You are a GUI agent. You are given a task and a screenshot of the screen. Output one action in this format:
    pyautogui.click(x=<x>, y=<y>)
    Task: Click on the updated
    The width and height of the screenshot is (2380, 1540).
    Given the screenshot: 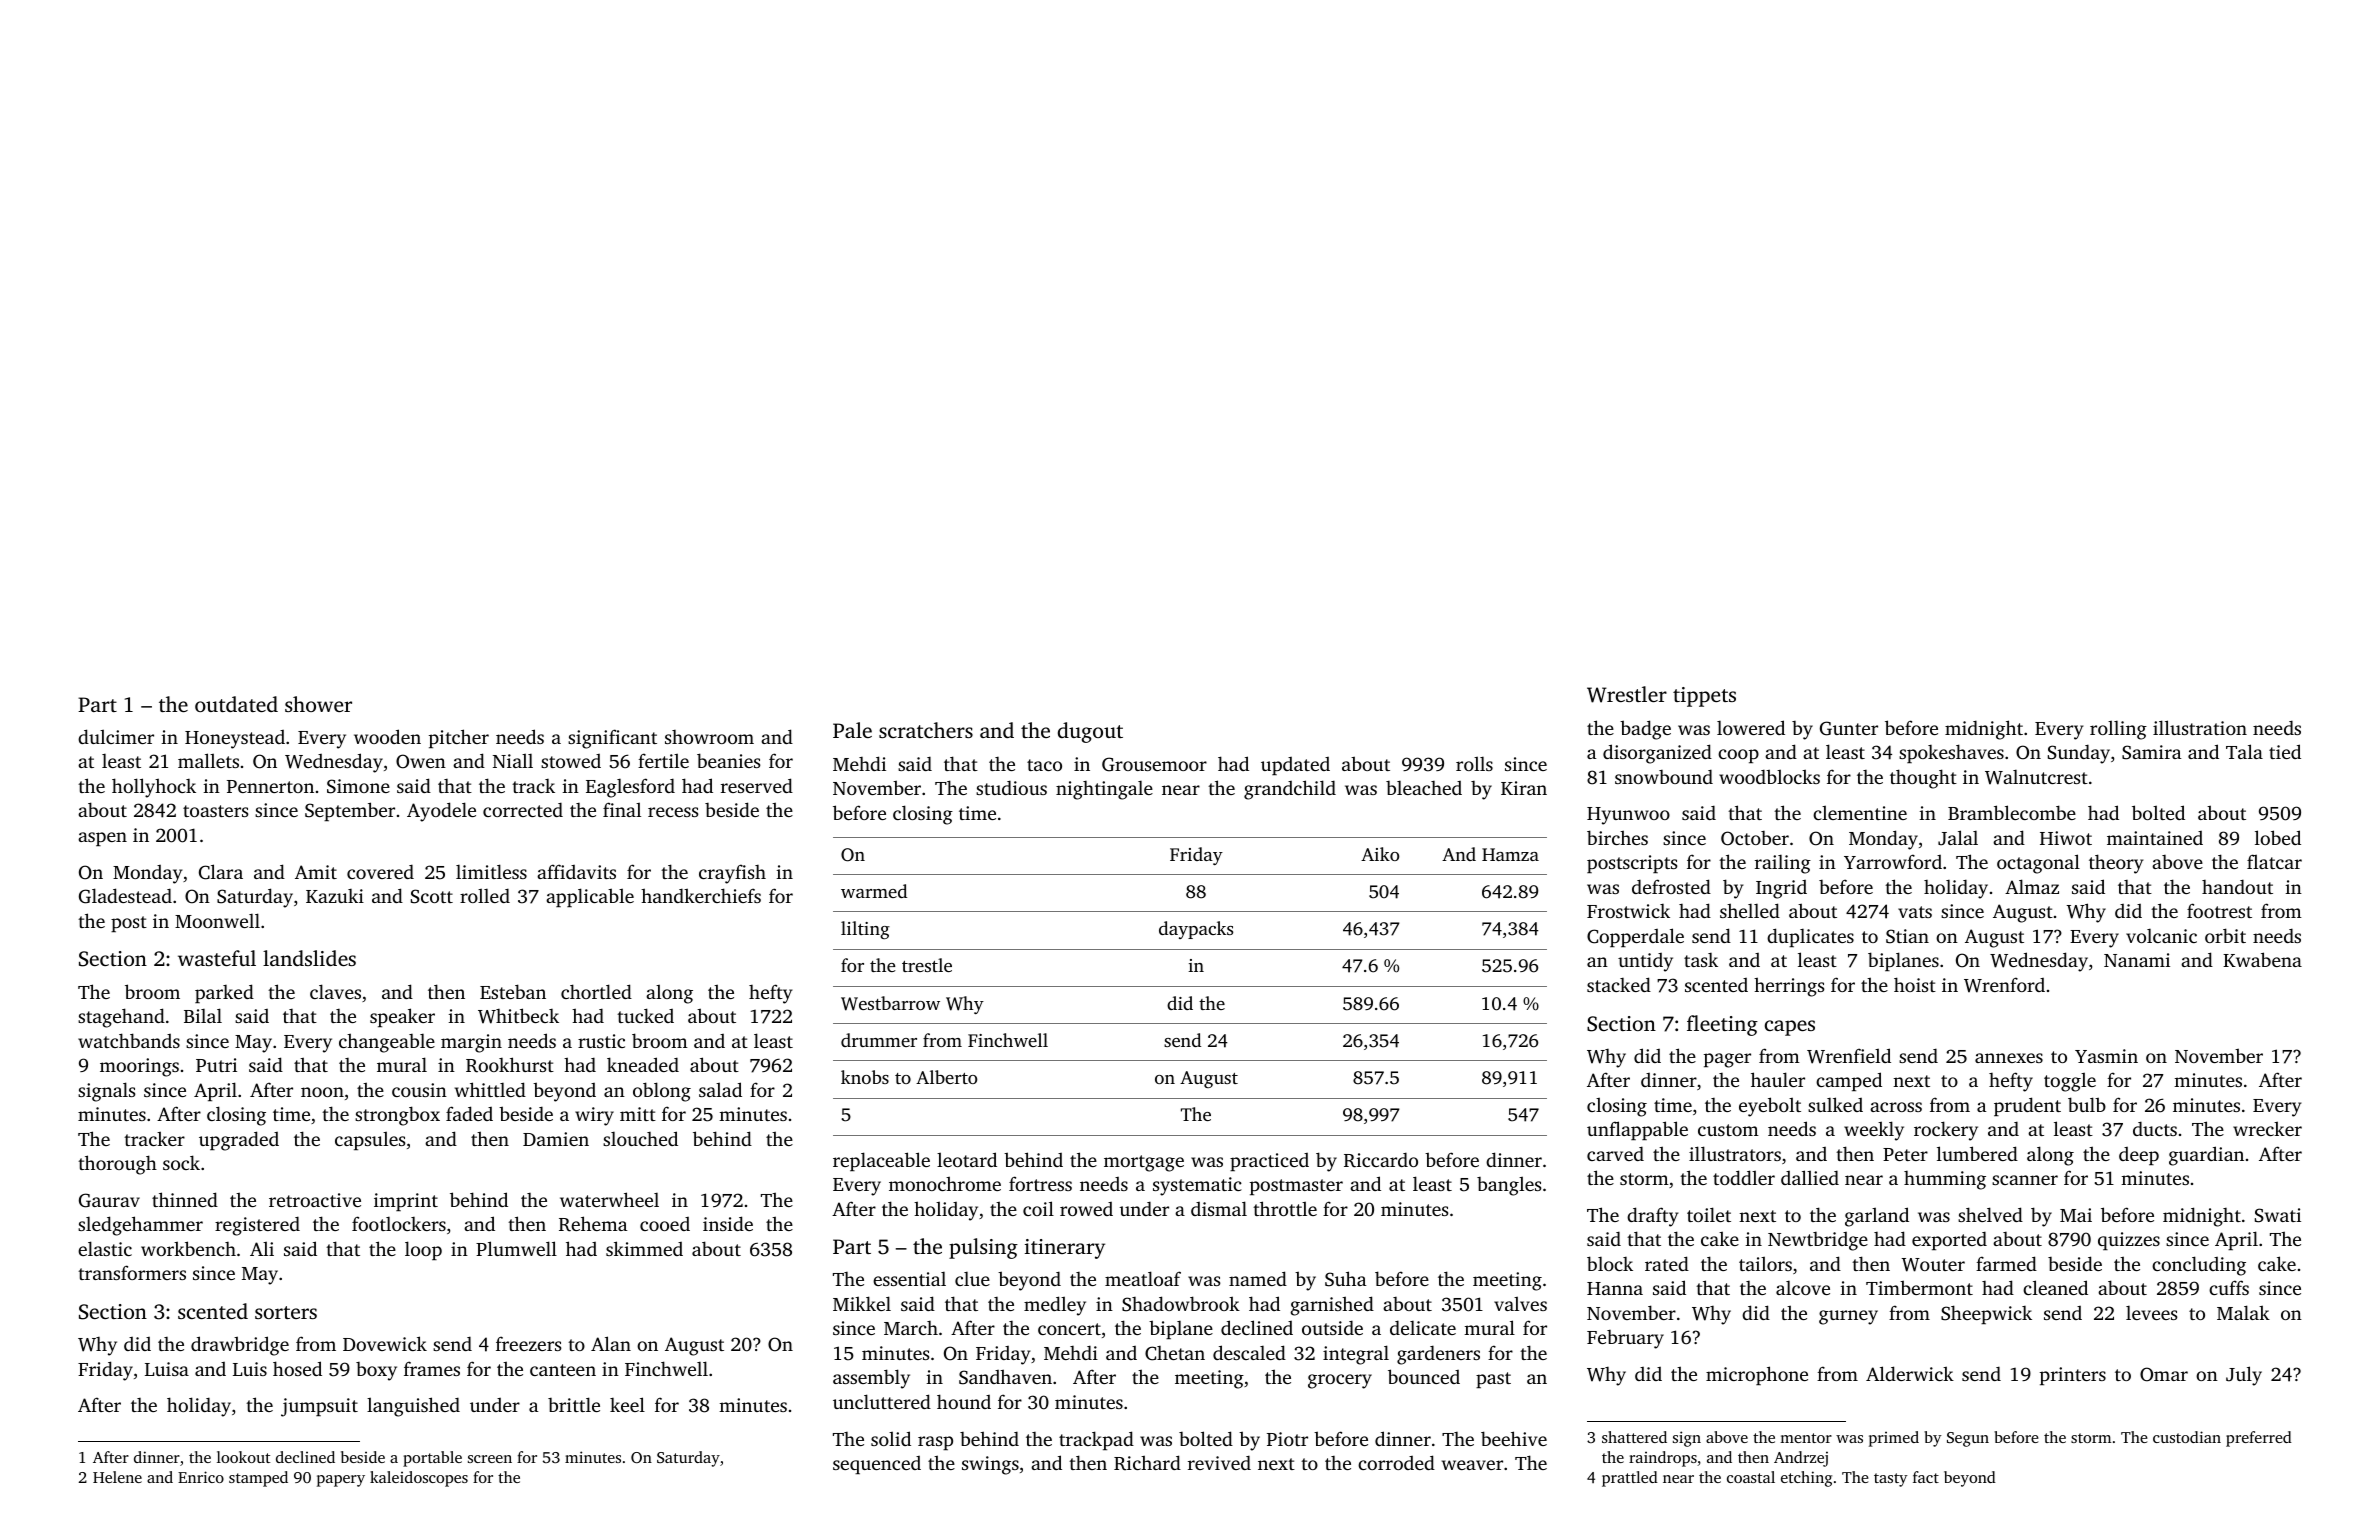 What is the action you would take?
    pyautogui.click(x=1295, y=766)
